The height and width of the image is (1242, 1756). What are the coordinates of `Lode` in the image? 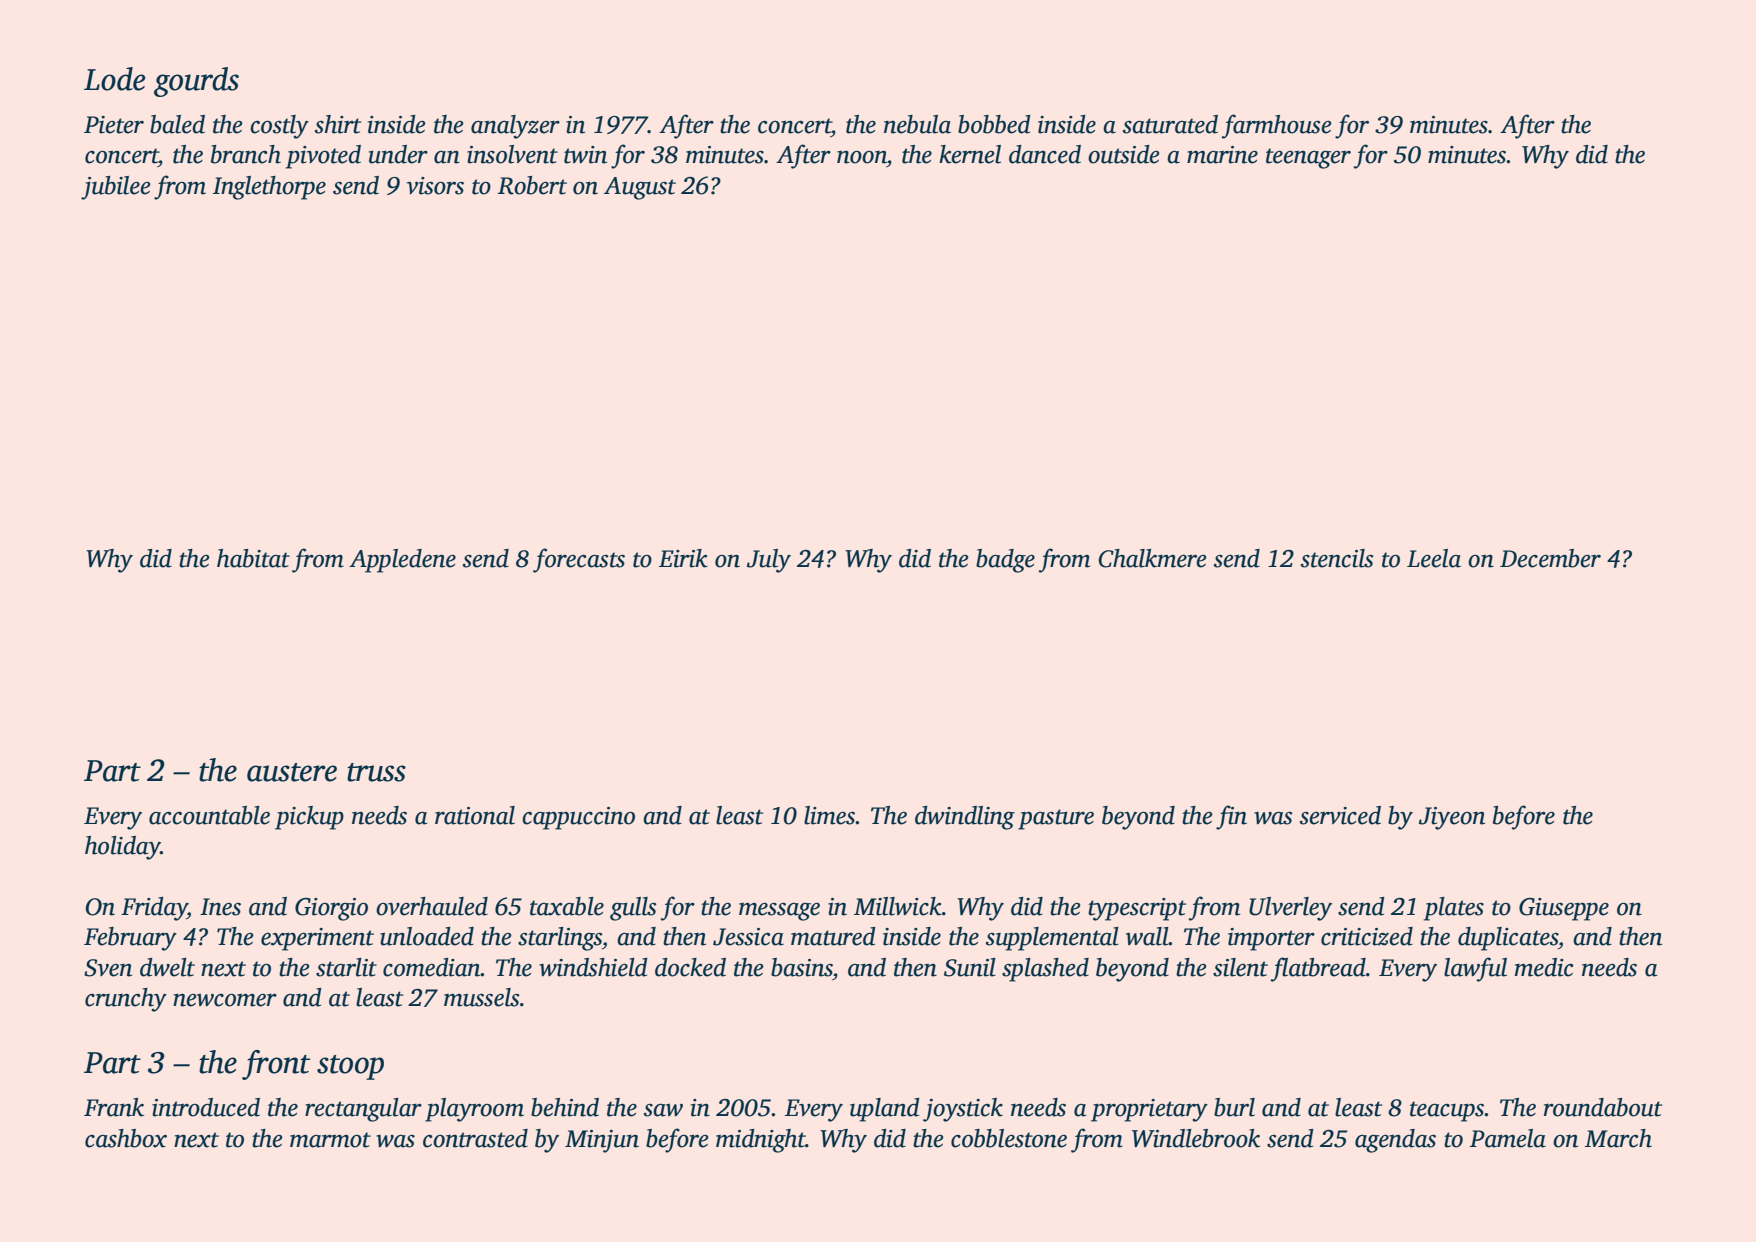 It's located at (115, 79).
